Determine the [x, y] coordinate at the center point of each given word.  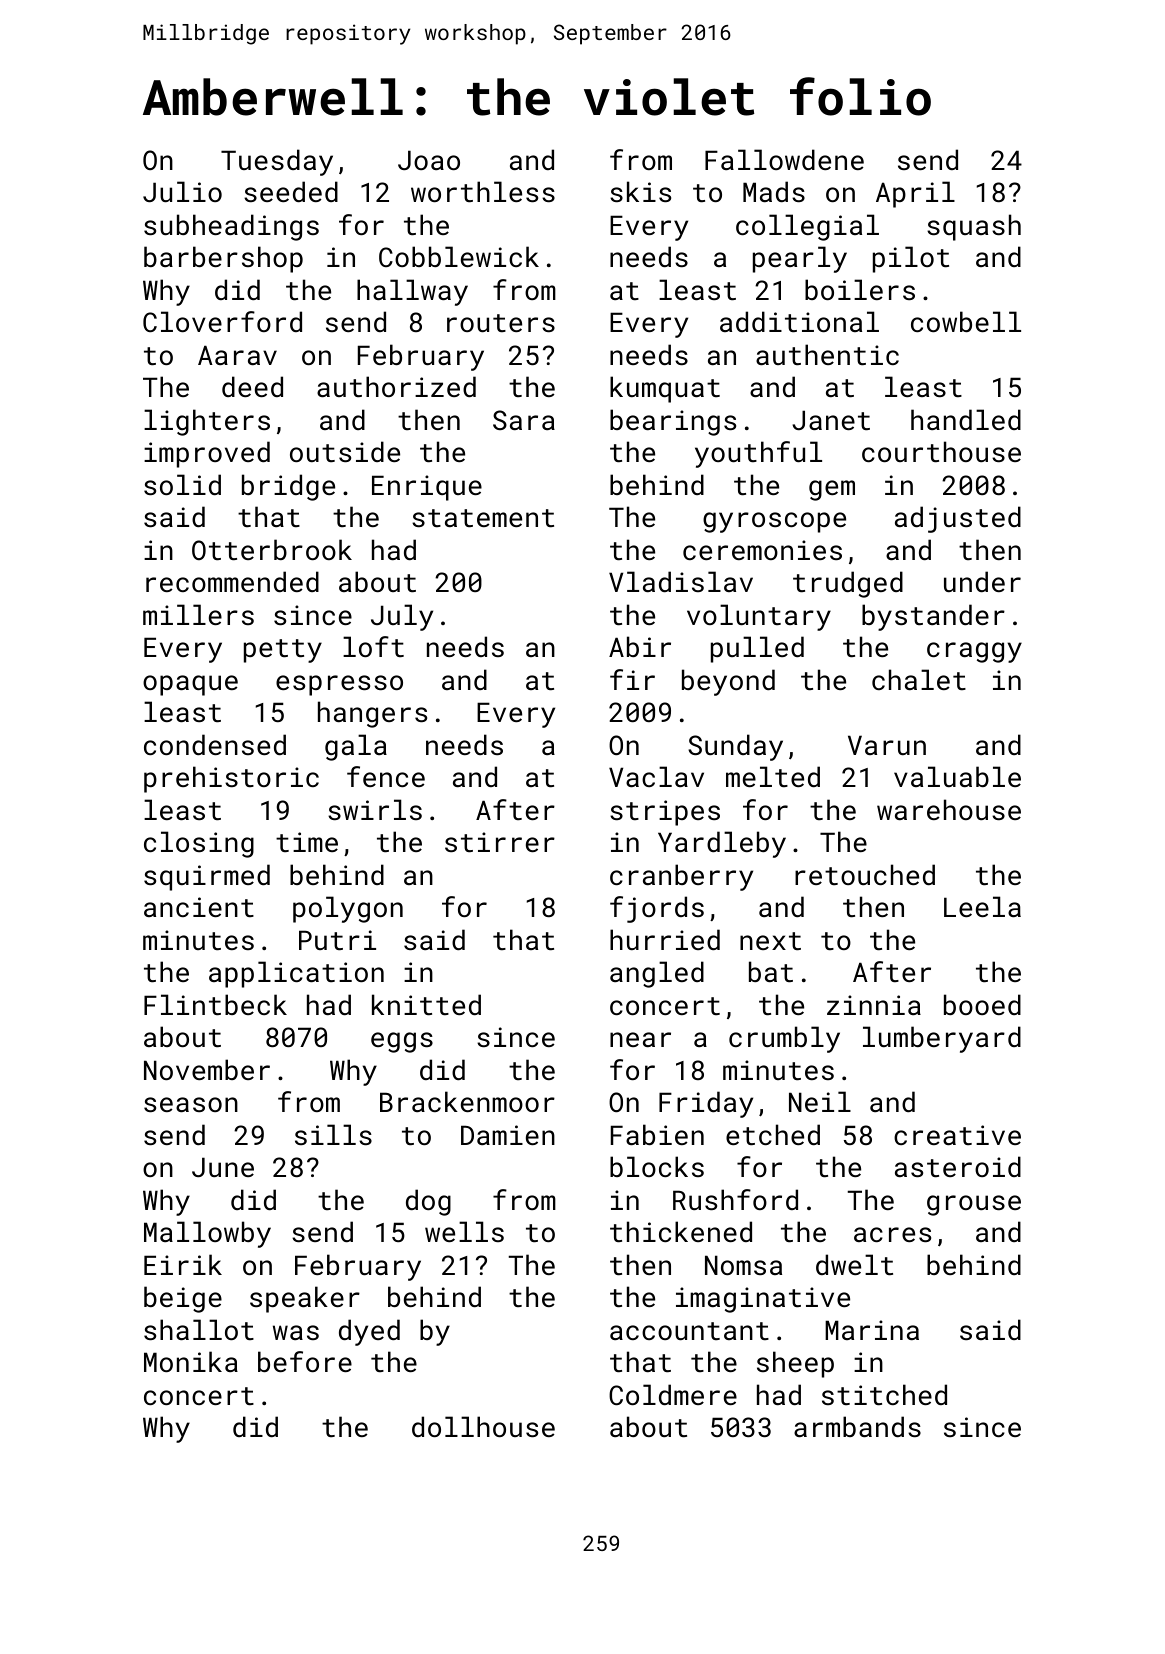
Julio [182, 191]
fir [632, 679]
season [191, 1105]
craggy [974, 652]
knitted [426, 1005]
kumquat [665, 389]
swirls [375, 809]
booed [982, 1004]
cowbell [966, 321]
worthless [483, 192]
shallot [199, 1330]
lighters [207, 422]
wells [464, 1231]
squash [974, 227]
